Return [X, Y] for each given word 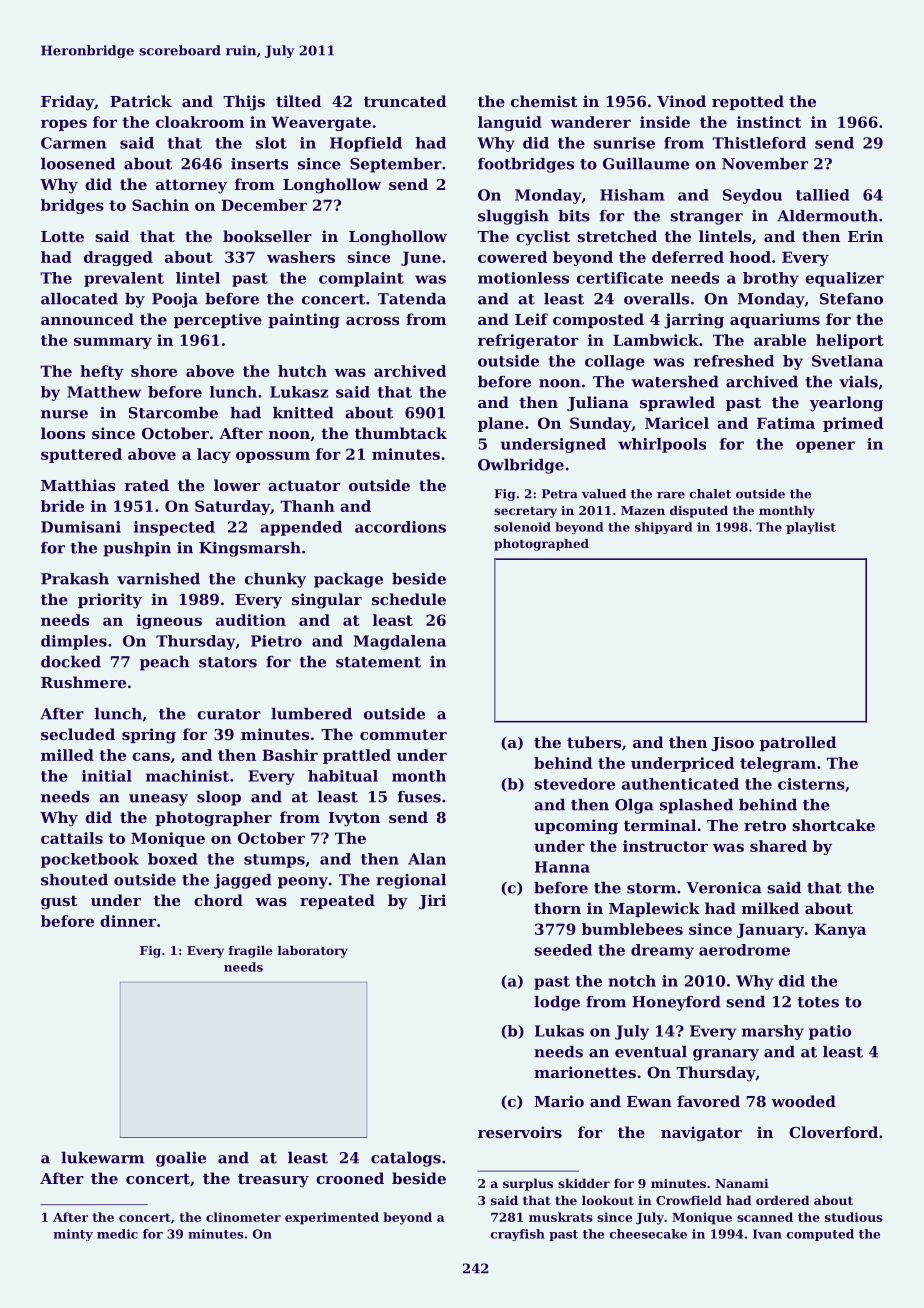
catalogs [406, 1159]
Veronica [724, 888]
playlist [811, 528]
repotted [748, 102]
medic [117, 1234]
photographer [213, 819]
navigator [701, 1134]
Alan [427, 859]
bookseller [267, 236]
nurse [64, 414]
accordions [400, 527]
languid [510, 123]
